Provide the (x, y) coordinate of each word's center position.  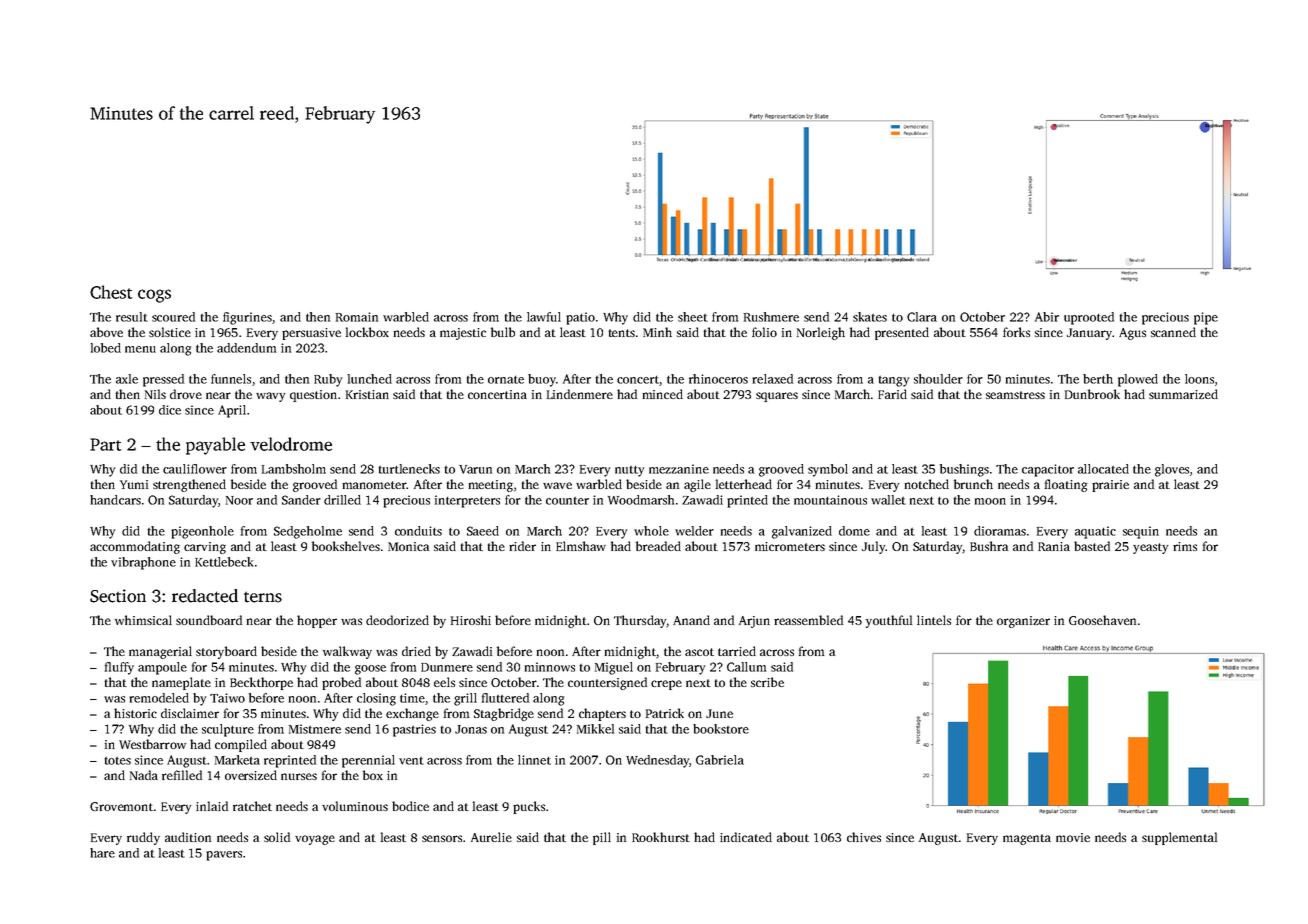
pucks (529, 807)
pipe (1206, 318)
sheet (693, 317)
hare (102, 853)
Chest (111, 292)
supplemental (1179, 838)
